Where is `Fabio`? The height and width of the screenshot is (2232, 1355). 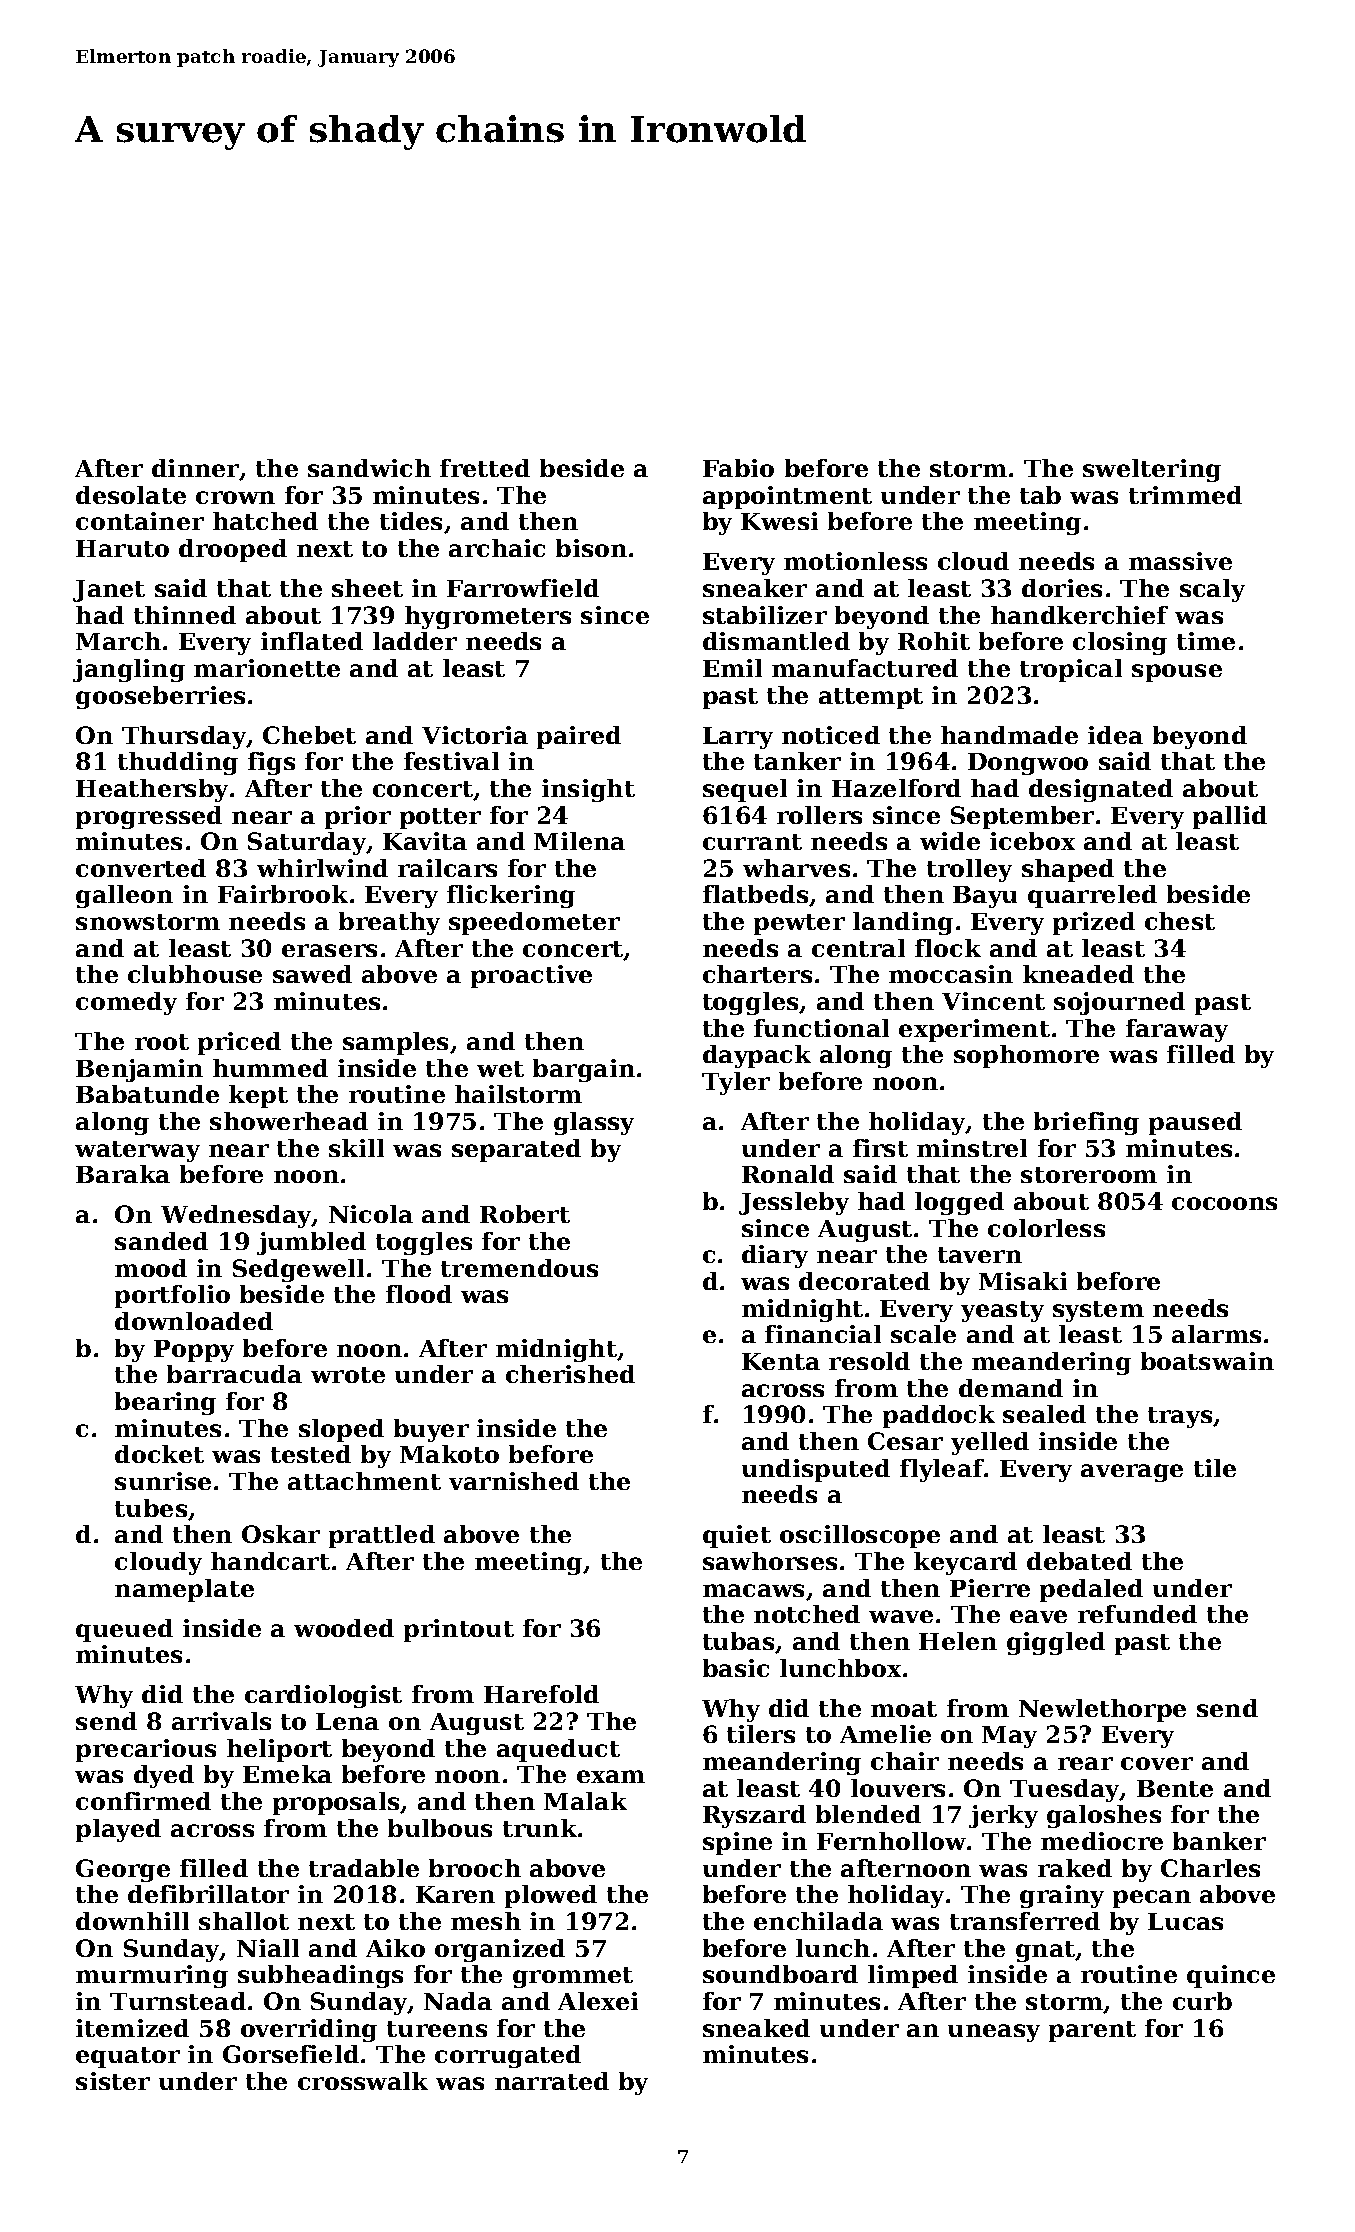
Fabio is located at coordinates (738, 468).
